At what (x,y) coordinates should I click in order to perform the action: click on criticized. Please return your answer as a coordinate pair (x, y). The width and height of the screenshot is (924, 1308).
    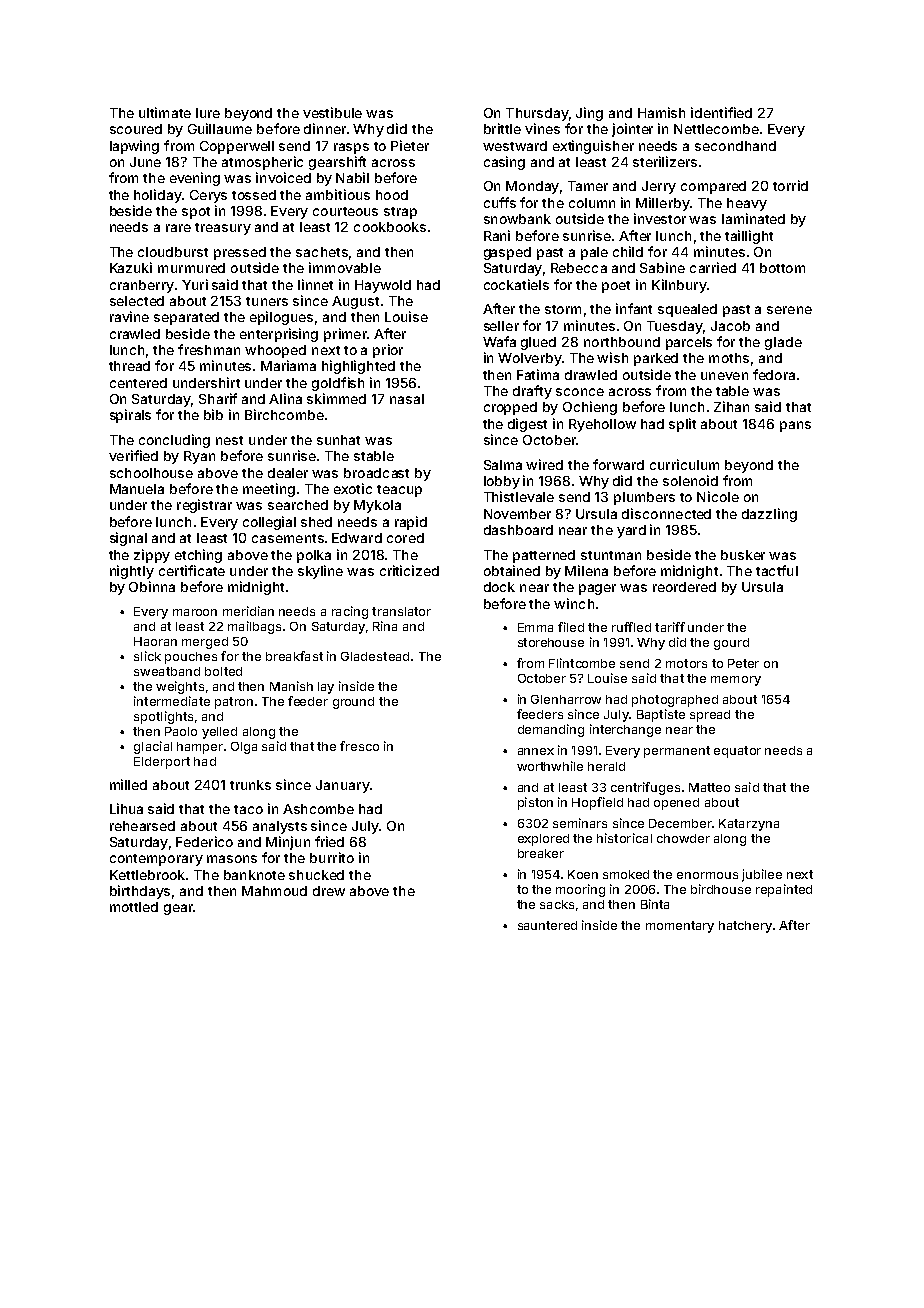
    Looking at the image, I should click on (409, 570).
